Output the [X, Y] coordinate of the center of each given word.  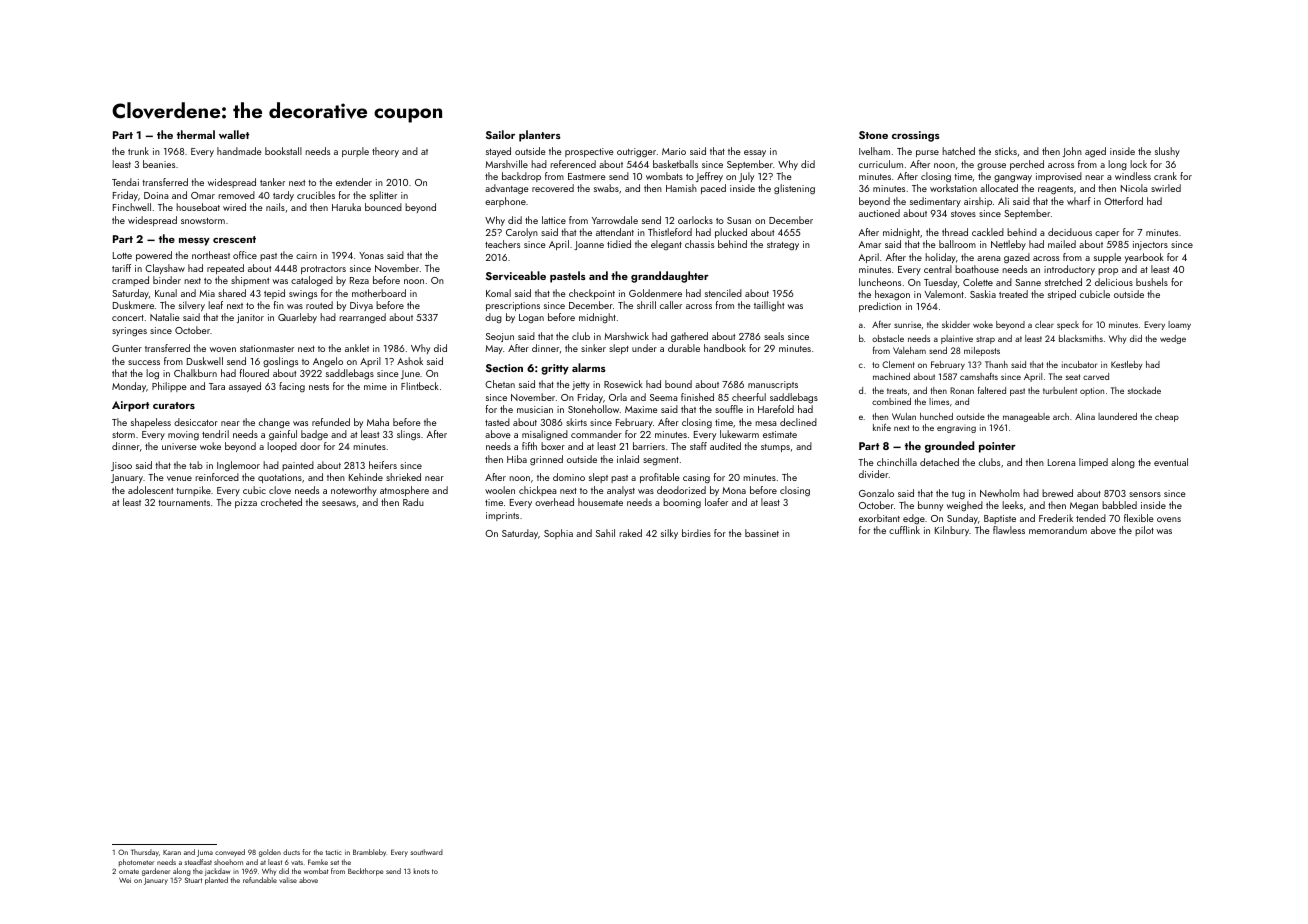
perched [1027, 165]
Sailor [500, 134]
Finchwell [132, 207]
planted [216, 881]
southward [427, 852]
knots [421, 871]
